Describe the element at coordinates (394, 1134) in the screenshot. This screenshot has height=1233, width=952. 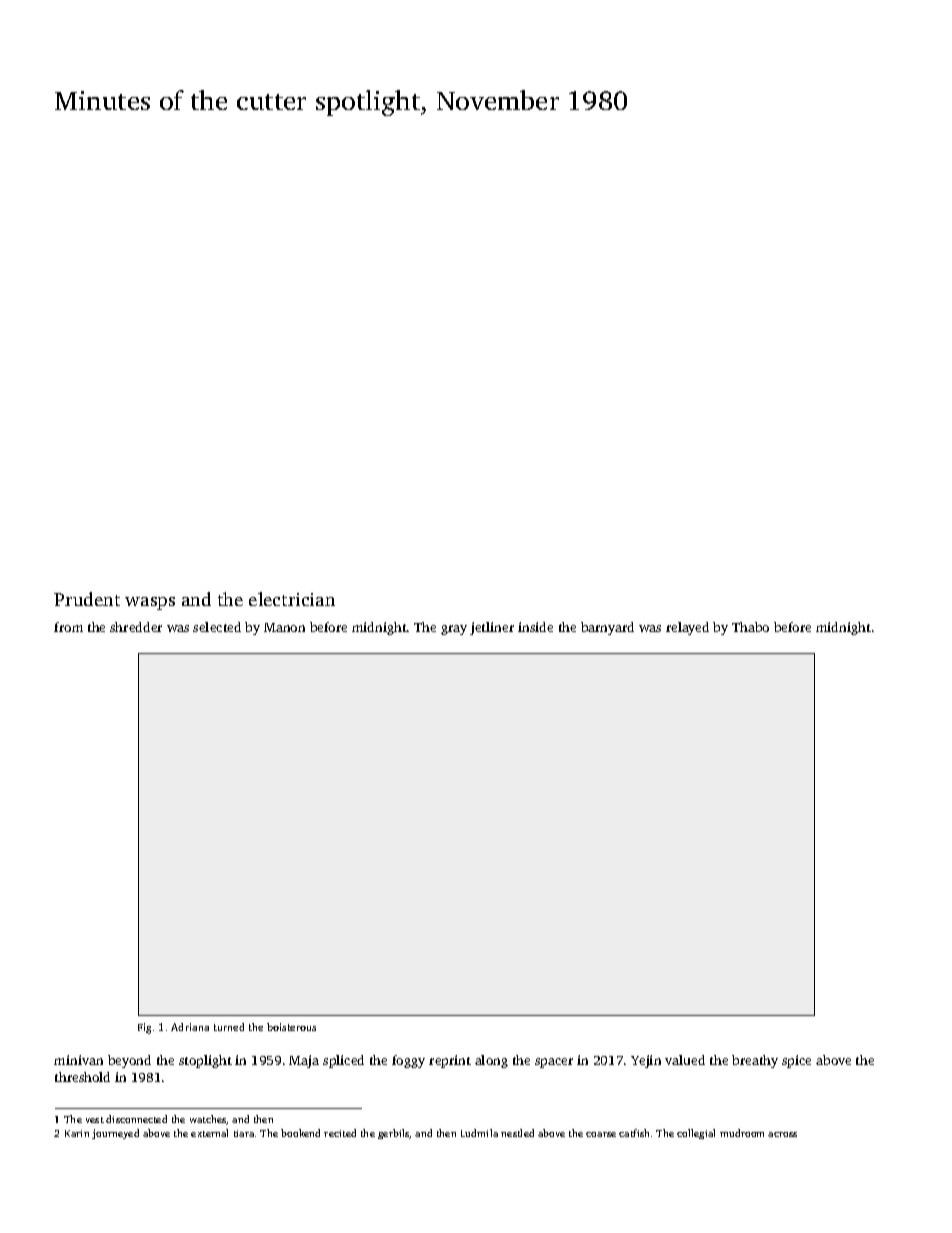
I see `gerbils` at that location.
